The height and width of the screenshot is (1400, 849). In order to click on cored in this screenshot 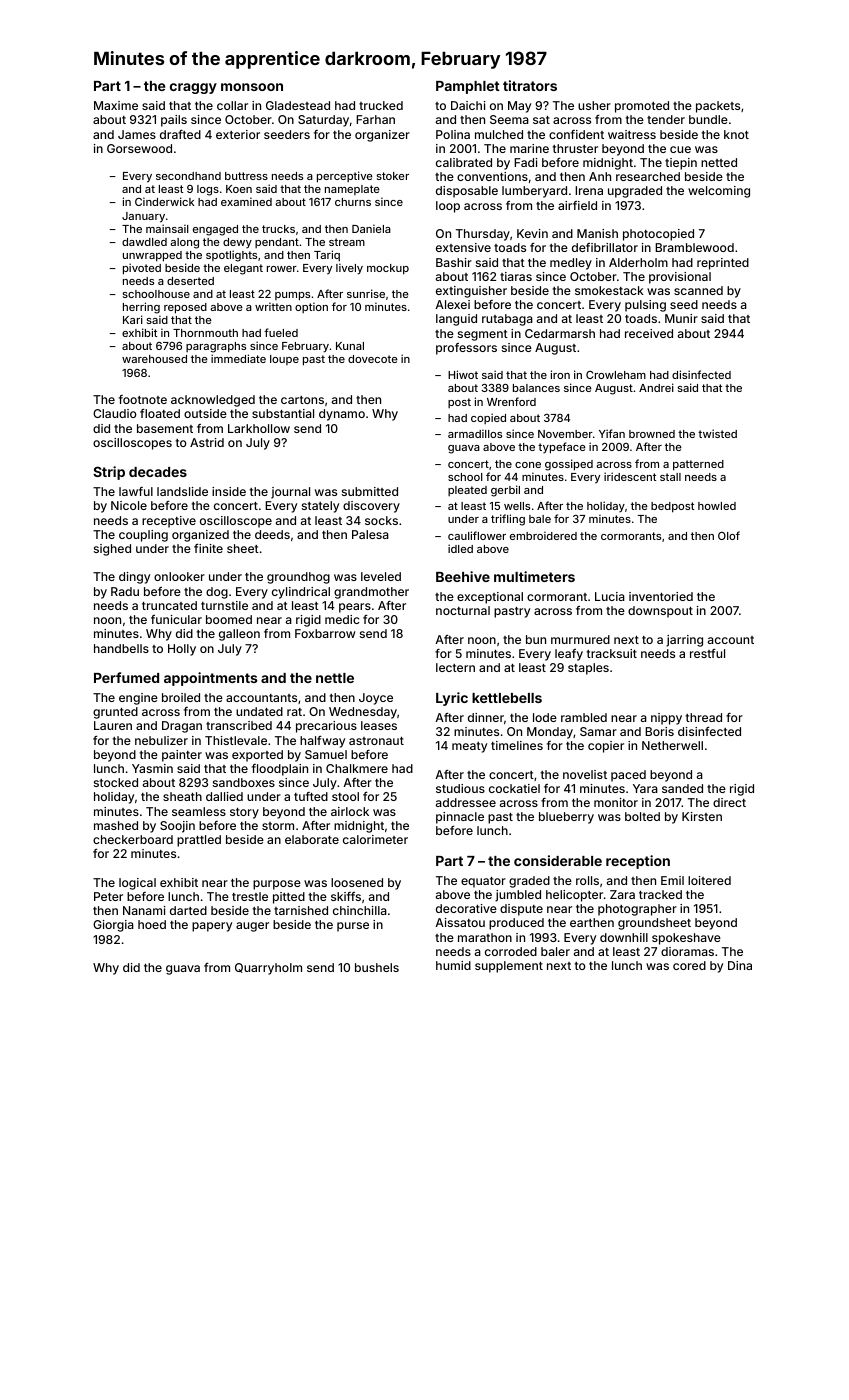, I will do `click(689, 965)`.
